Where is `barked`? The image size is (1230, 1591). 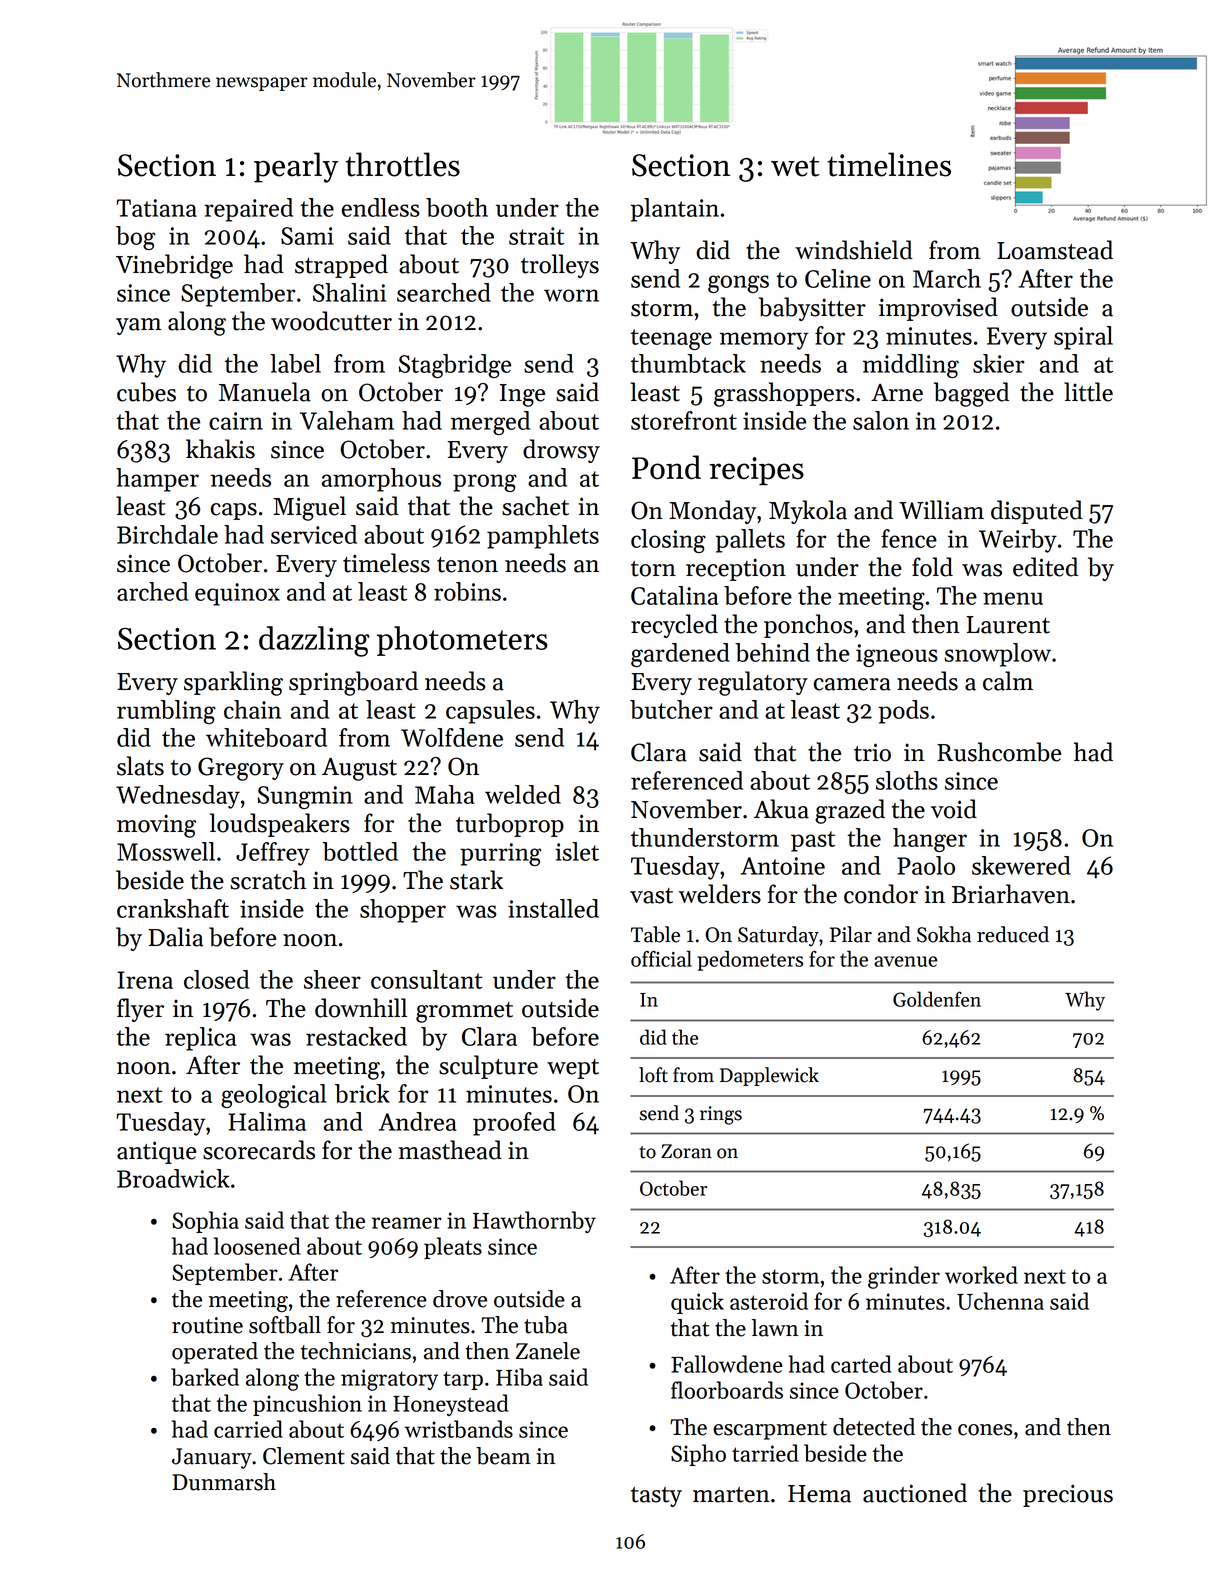
barked is located at coordinates (205, 1377).
